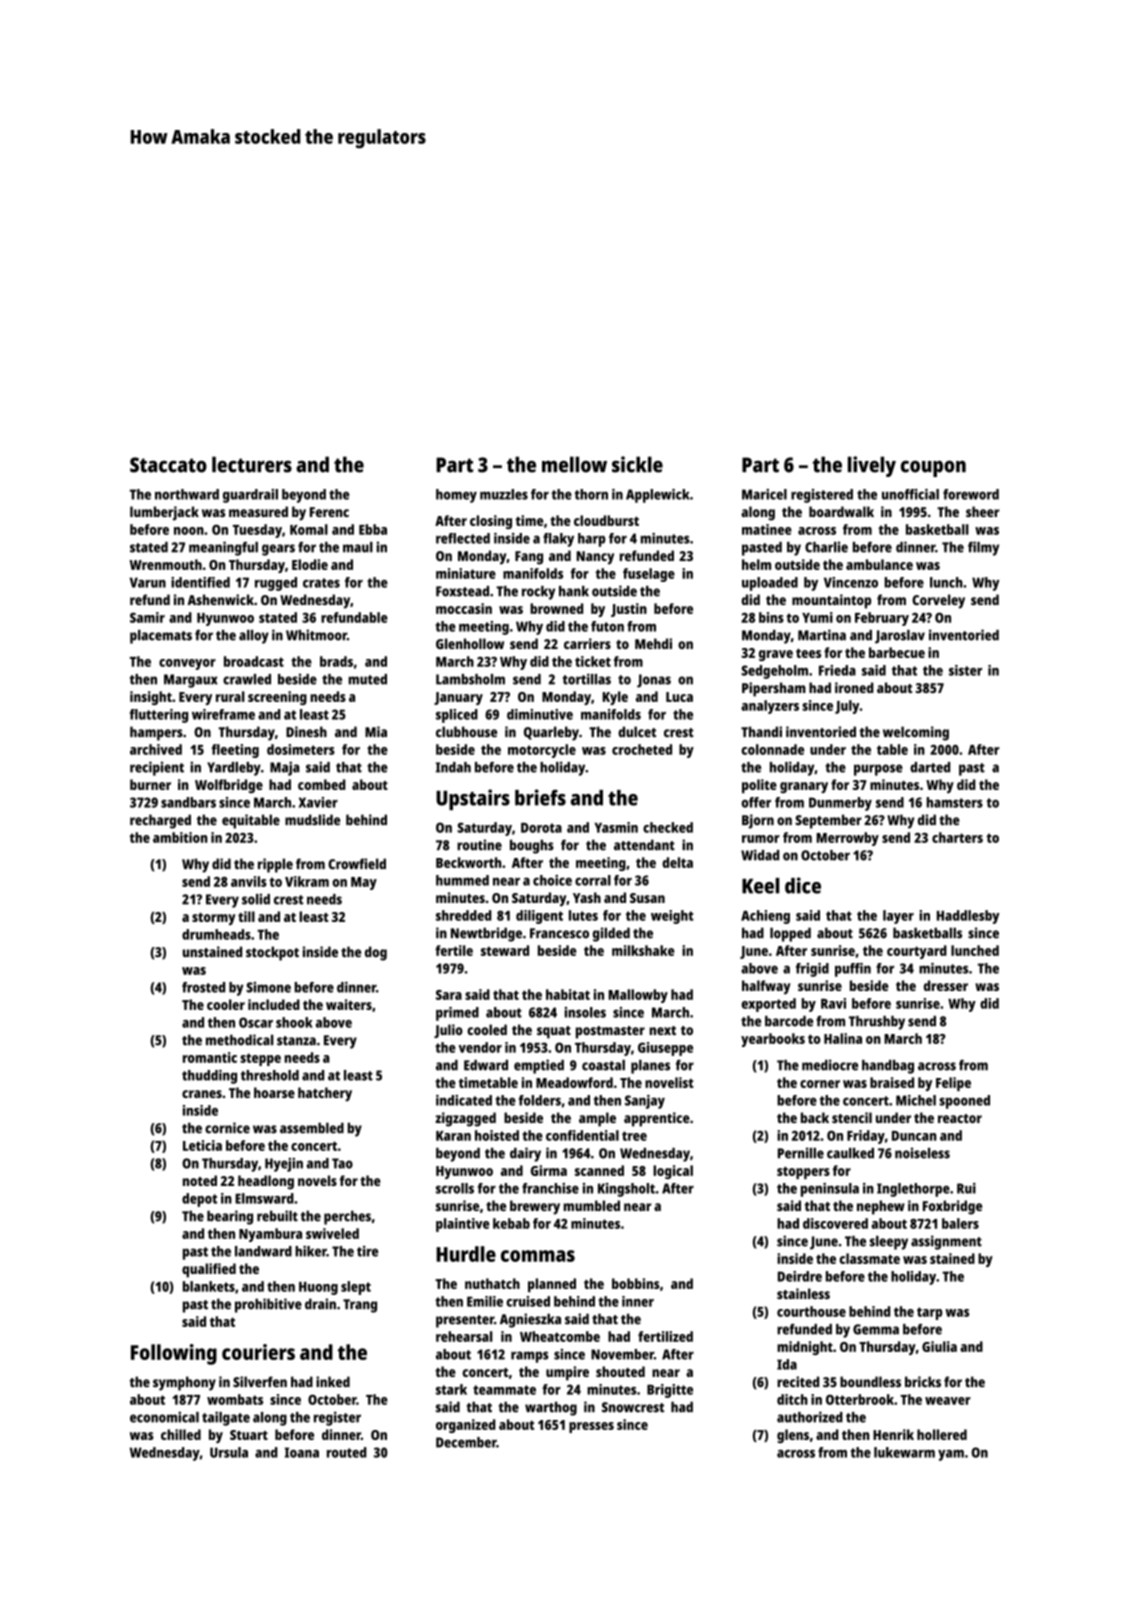 This image has height=1597, width=1129. Describe the element at coordinates (881, 1207) in the image. I see `nephew` at that location.
